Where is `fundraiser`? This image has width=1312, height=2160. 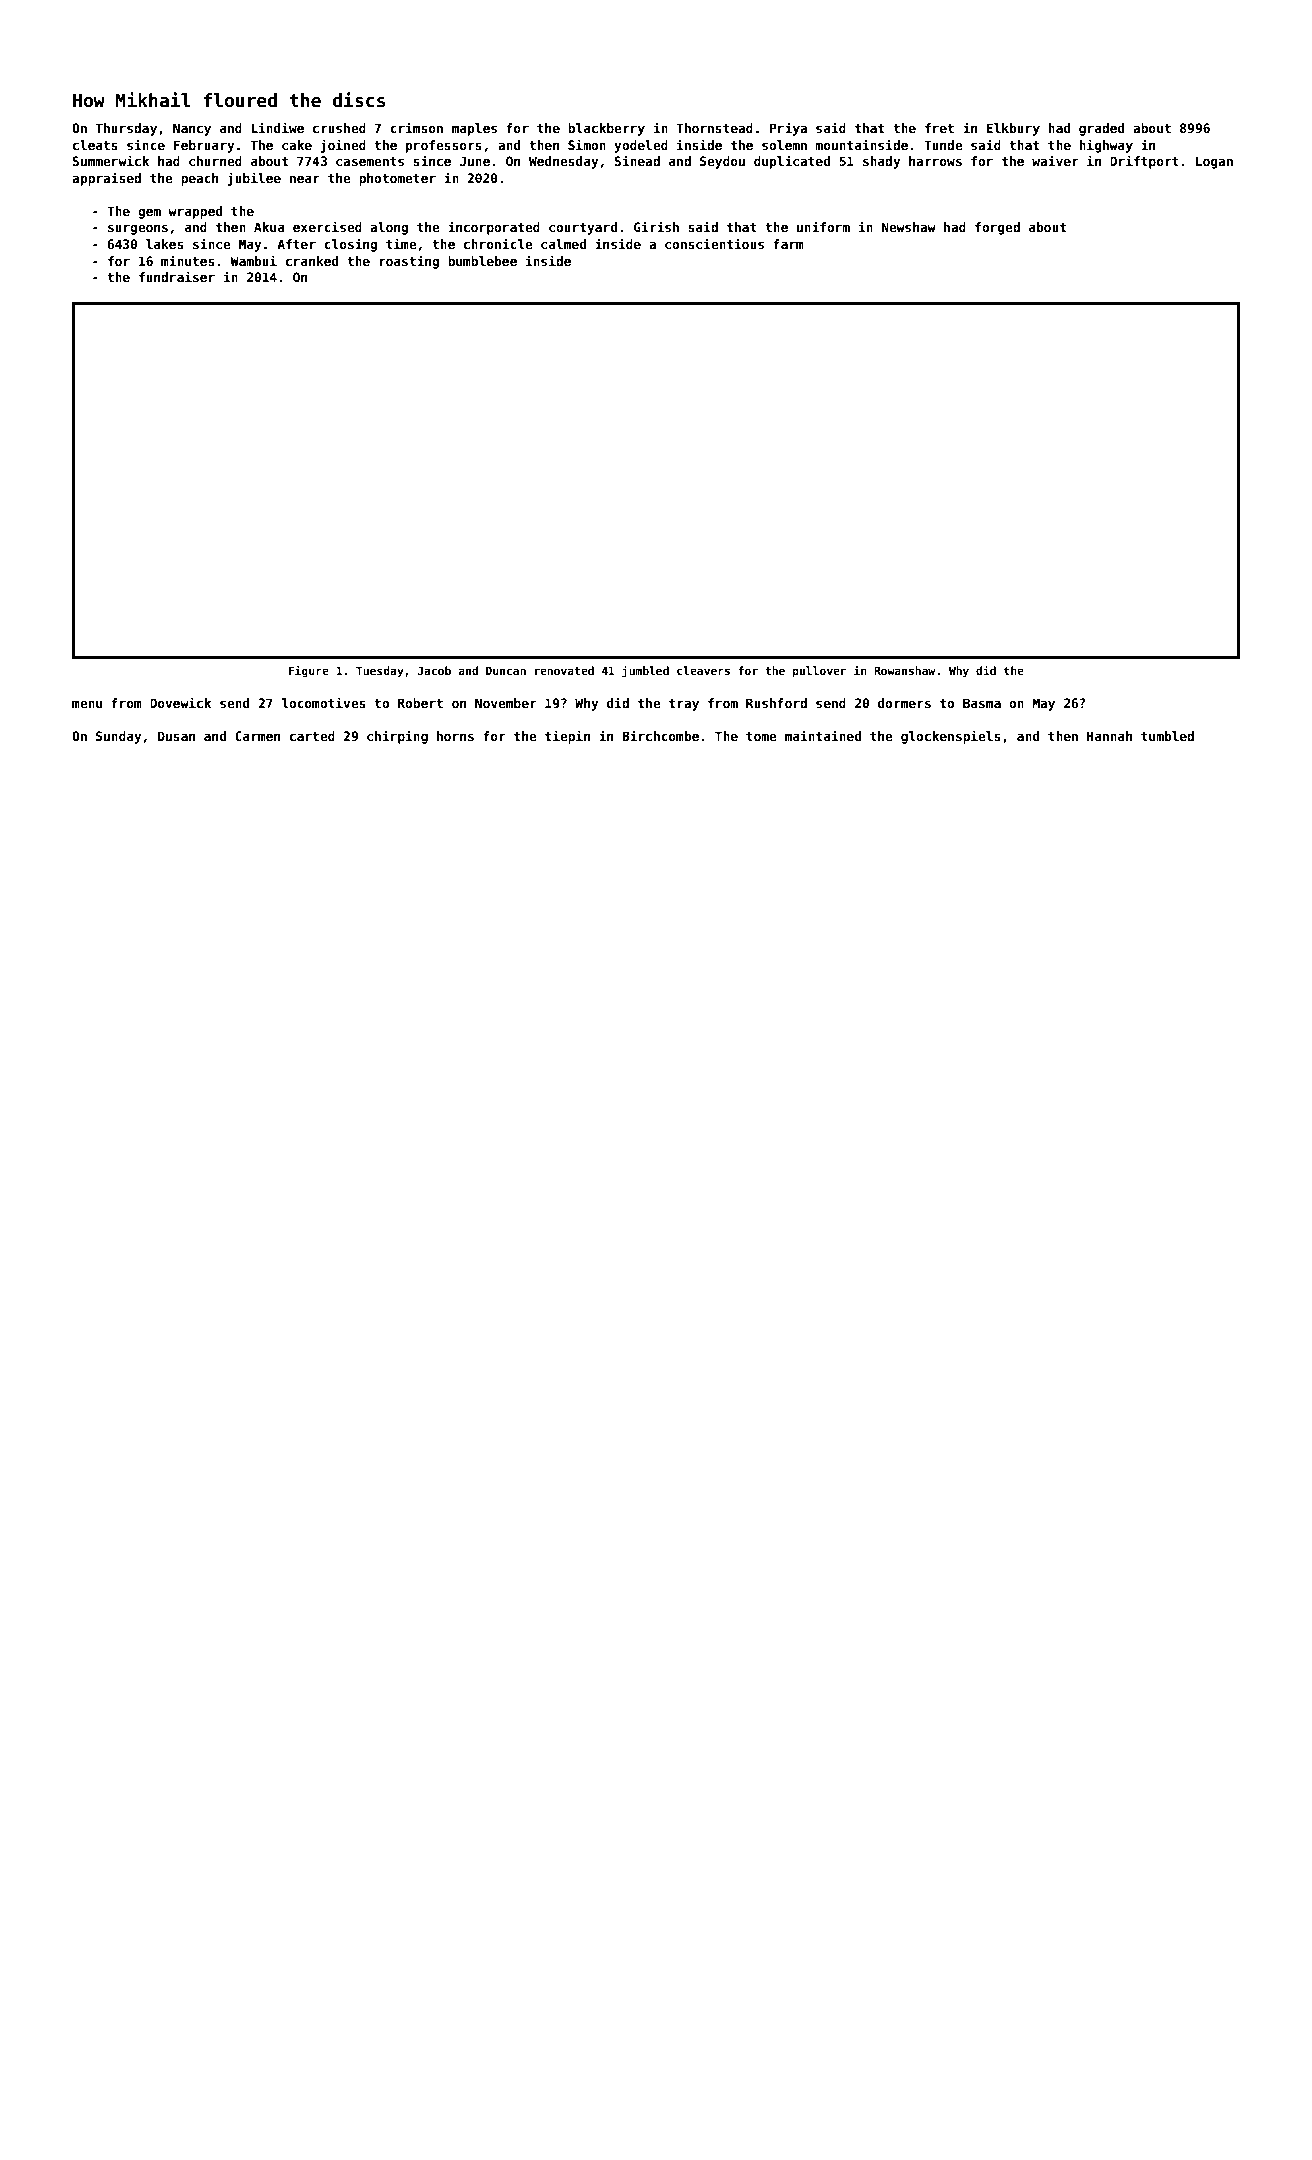 fundraiser is located at coordinates (177, 276).
